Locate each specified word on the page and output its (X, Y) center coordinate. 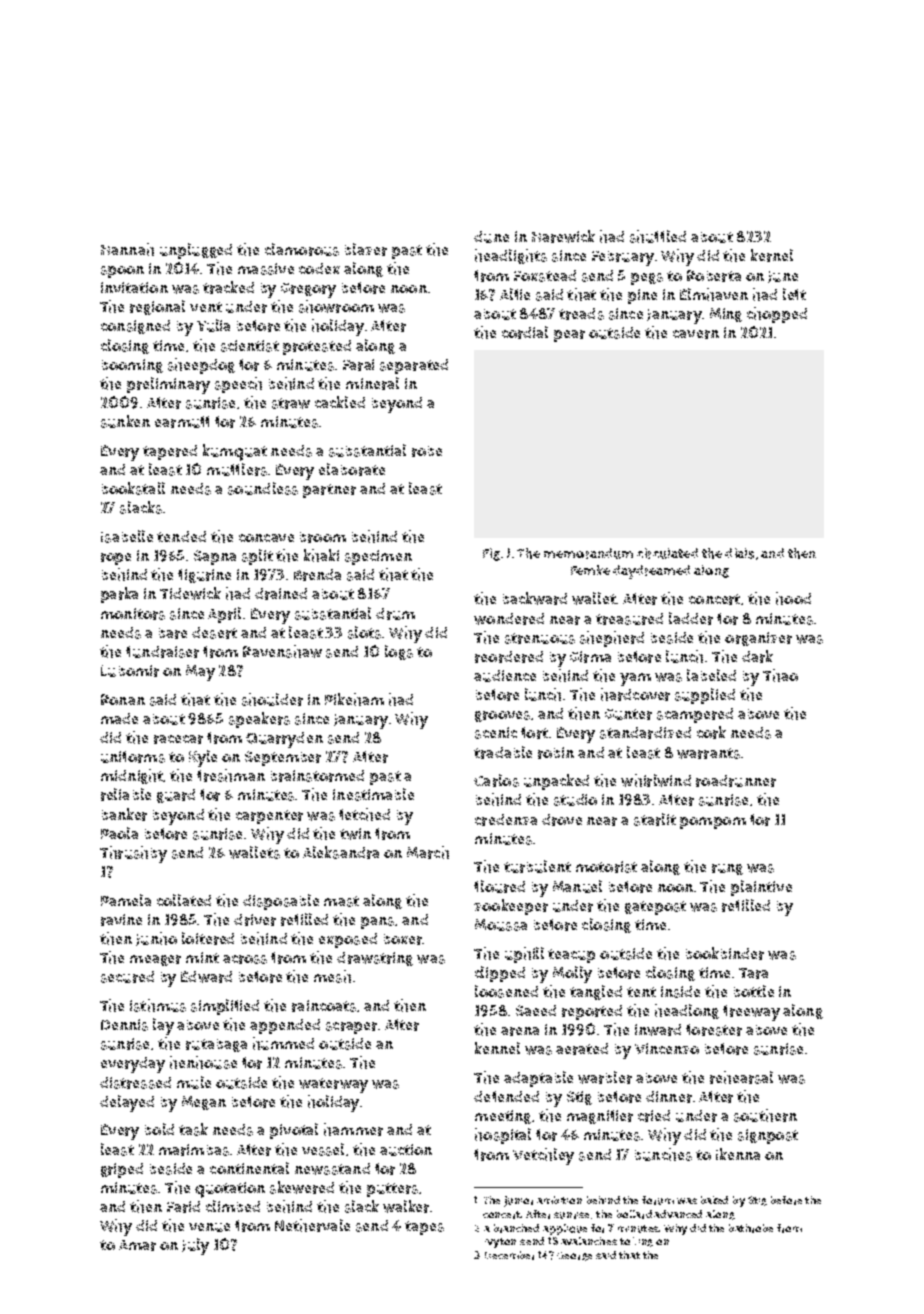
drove (562, 820)
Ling (643, 1242)
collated (184, 900)
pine (642, 296)
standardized (645, 733)
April (224, 615)
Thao (780, 675)
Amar (137, 1245)
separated (414, 366)
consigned (135, 327)
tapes (424, 1228)
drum (395, 614)
